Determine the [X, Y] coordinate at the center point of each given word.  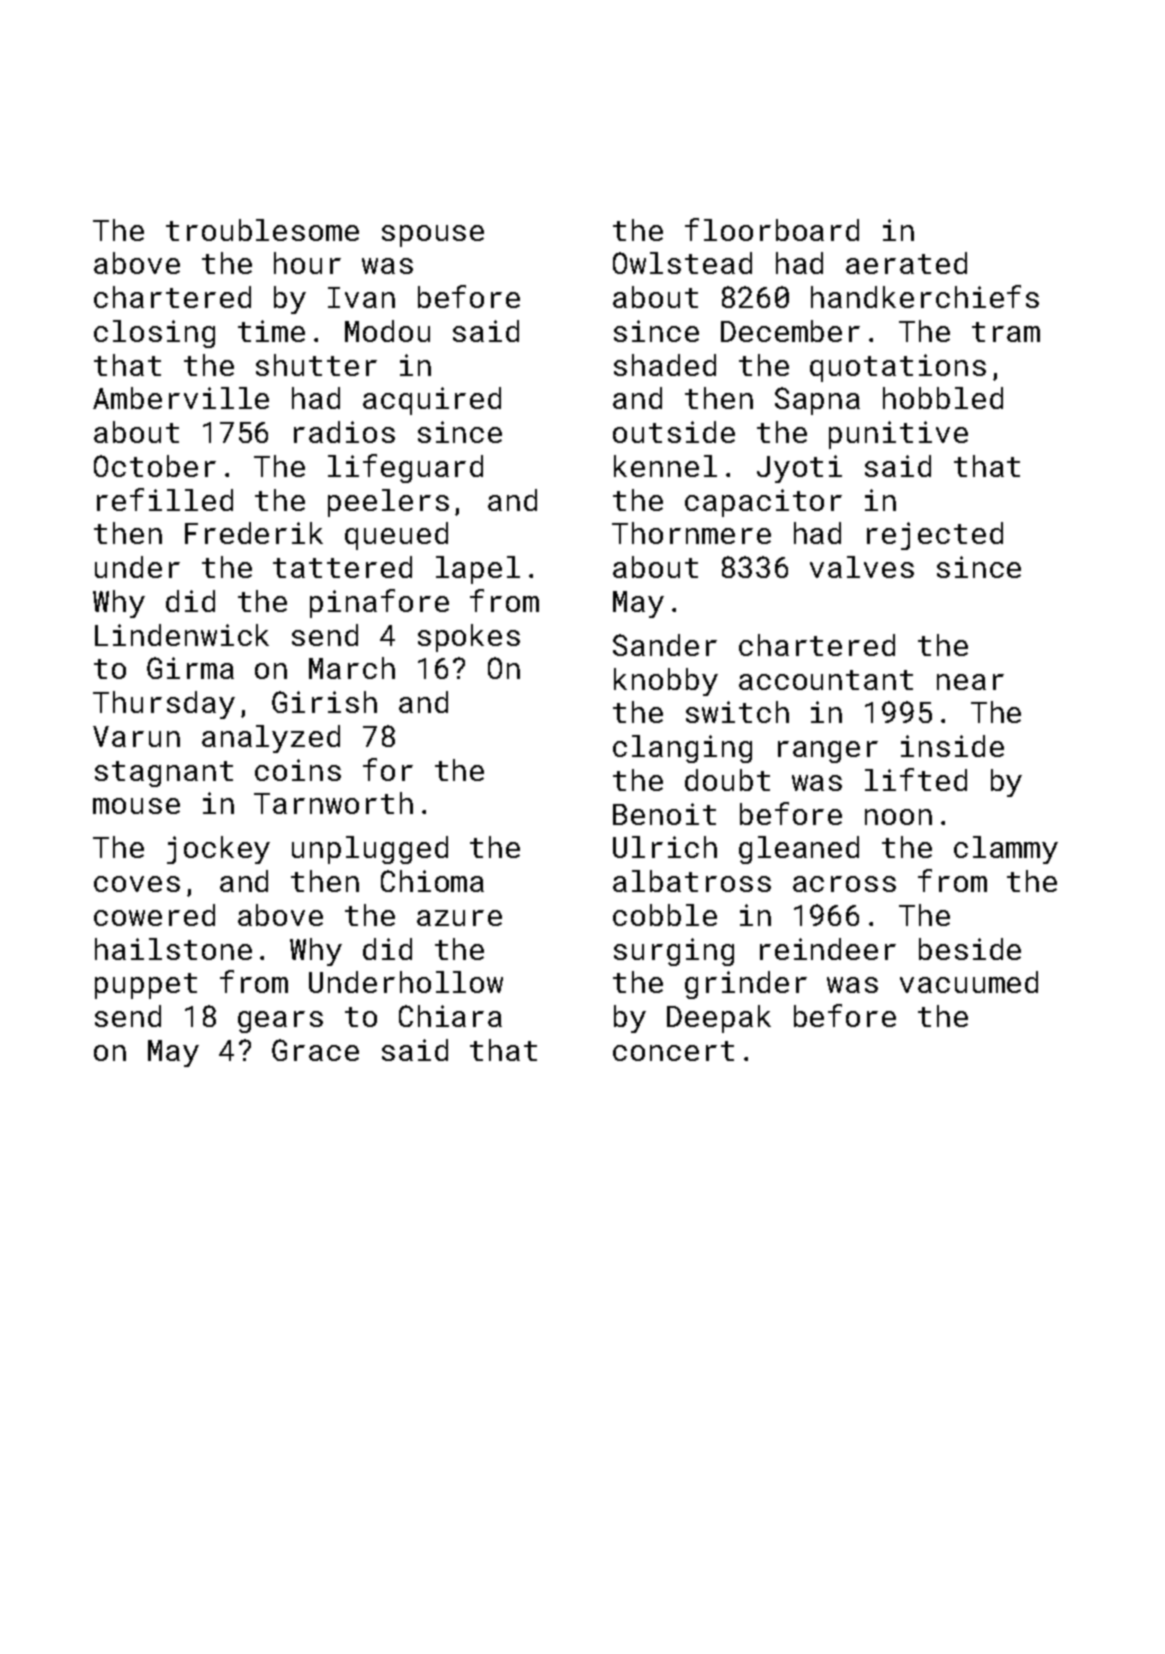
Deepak [719, 1019]
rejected [935, 536]
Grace [315, 1050]
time [271, 331]
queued [396, 536]
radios [344, 432]
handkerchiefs [925, 296]
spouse [433, 236]
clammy [1006, 850]
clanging [682, 749]
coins [298, 770]
